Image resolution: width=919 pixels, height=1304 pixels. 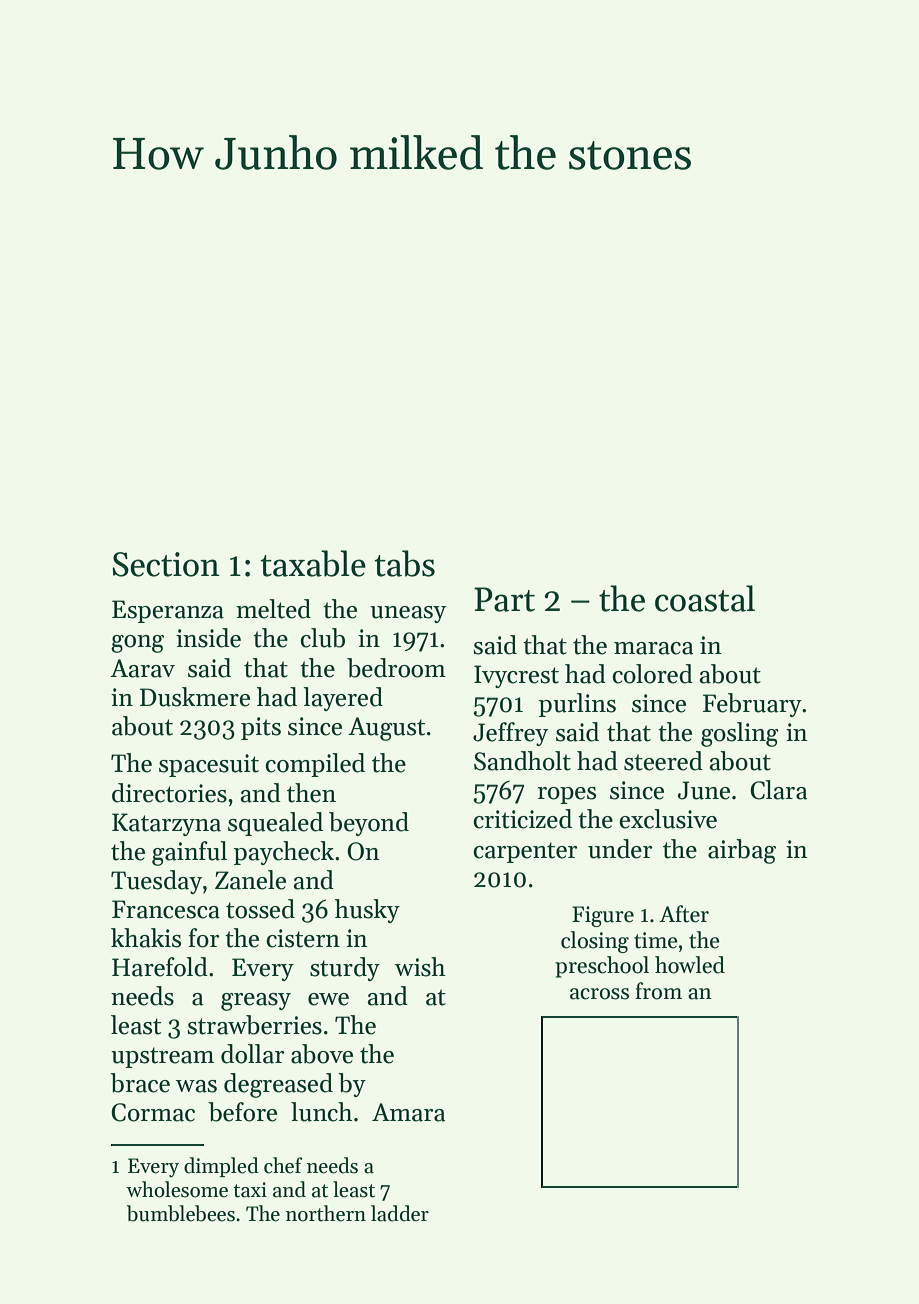 What do you see at coordinates (405, 563) in the image?
I see `tabs` at bounding box center [405, 563].
